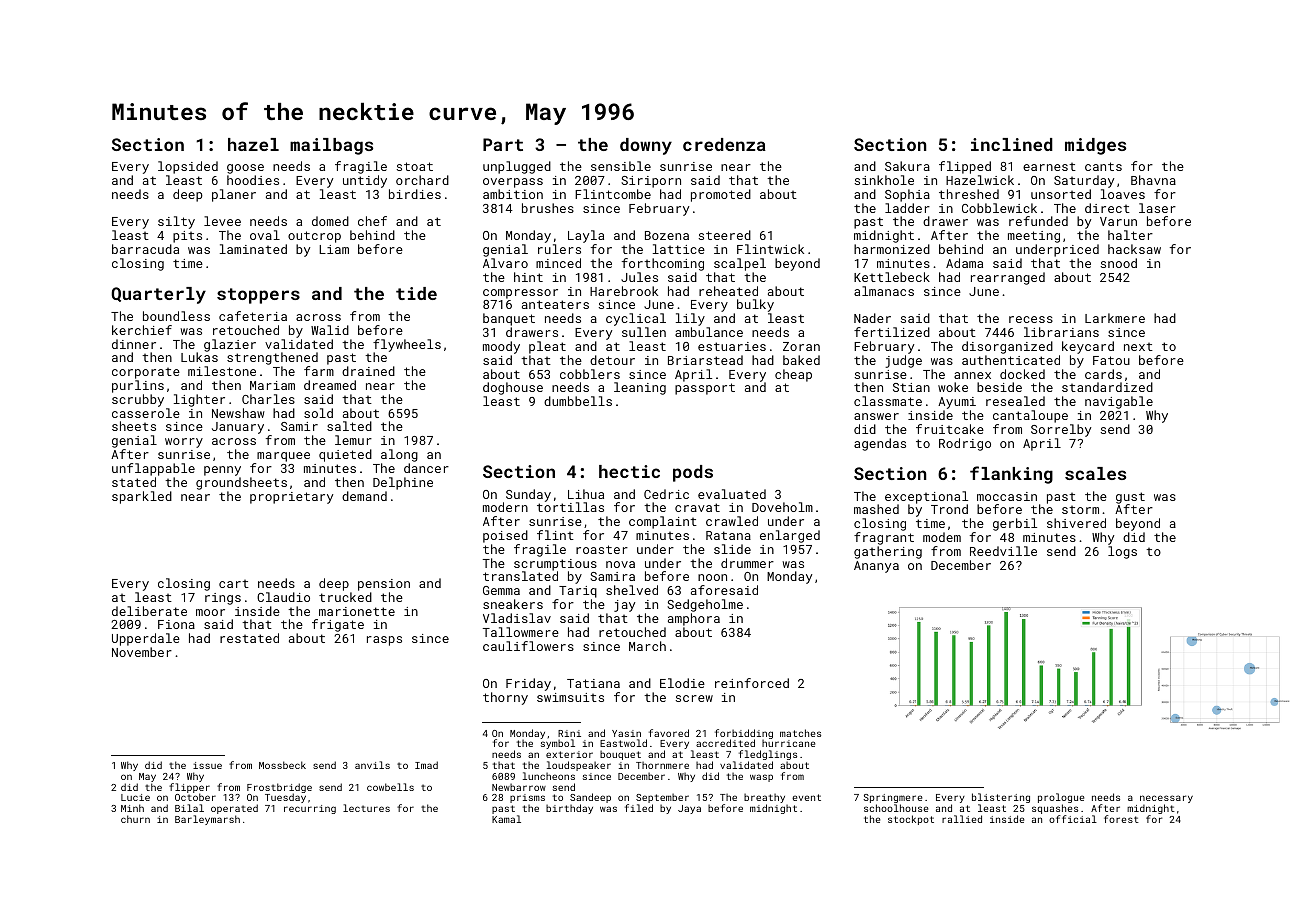 The width and height of the page is (1308, 924). Describe the element at coordinates (146, 413) in the page. I see `casserole` at that location.
